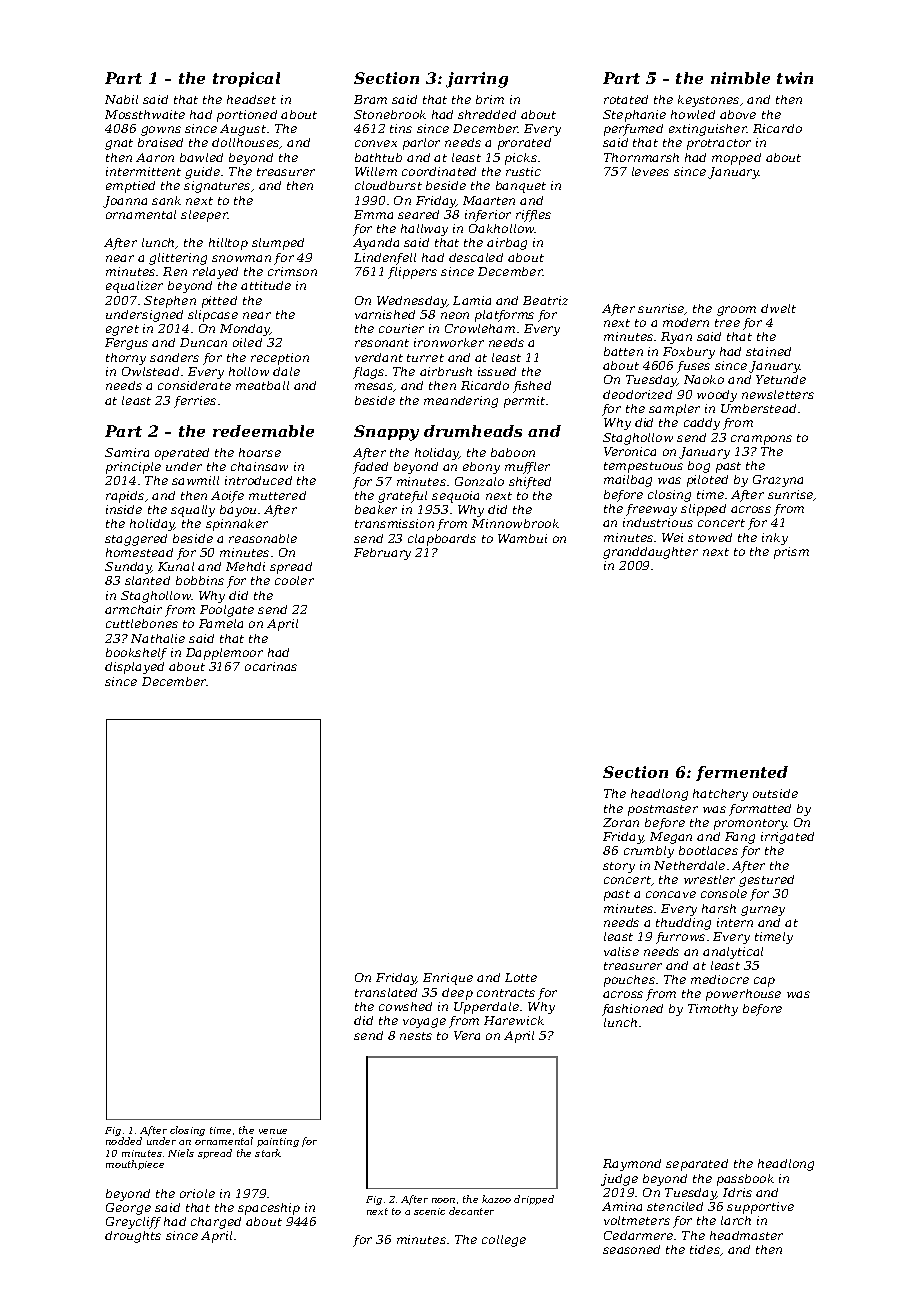 This document has width=924, height=1308. Describe the element at coordinates (710, 537) in the document. I see `stowed` at that location.
